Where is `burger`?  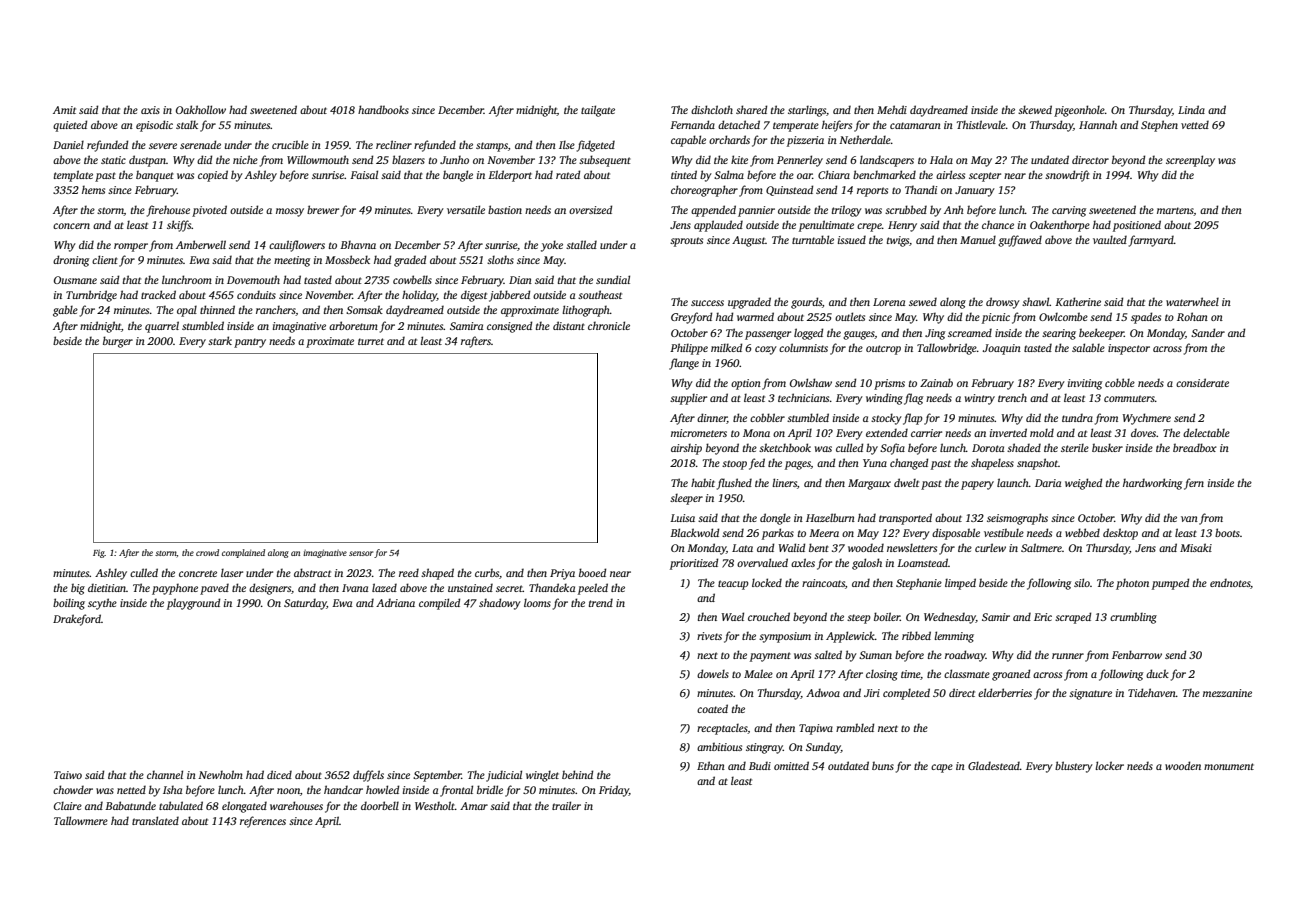
burger is located at coordinates (118, 342).
